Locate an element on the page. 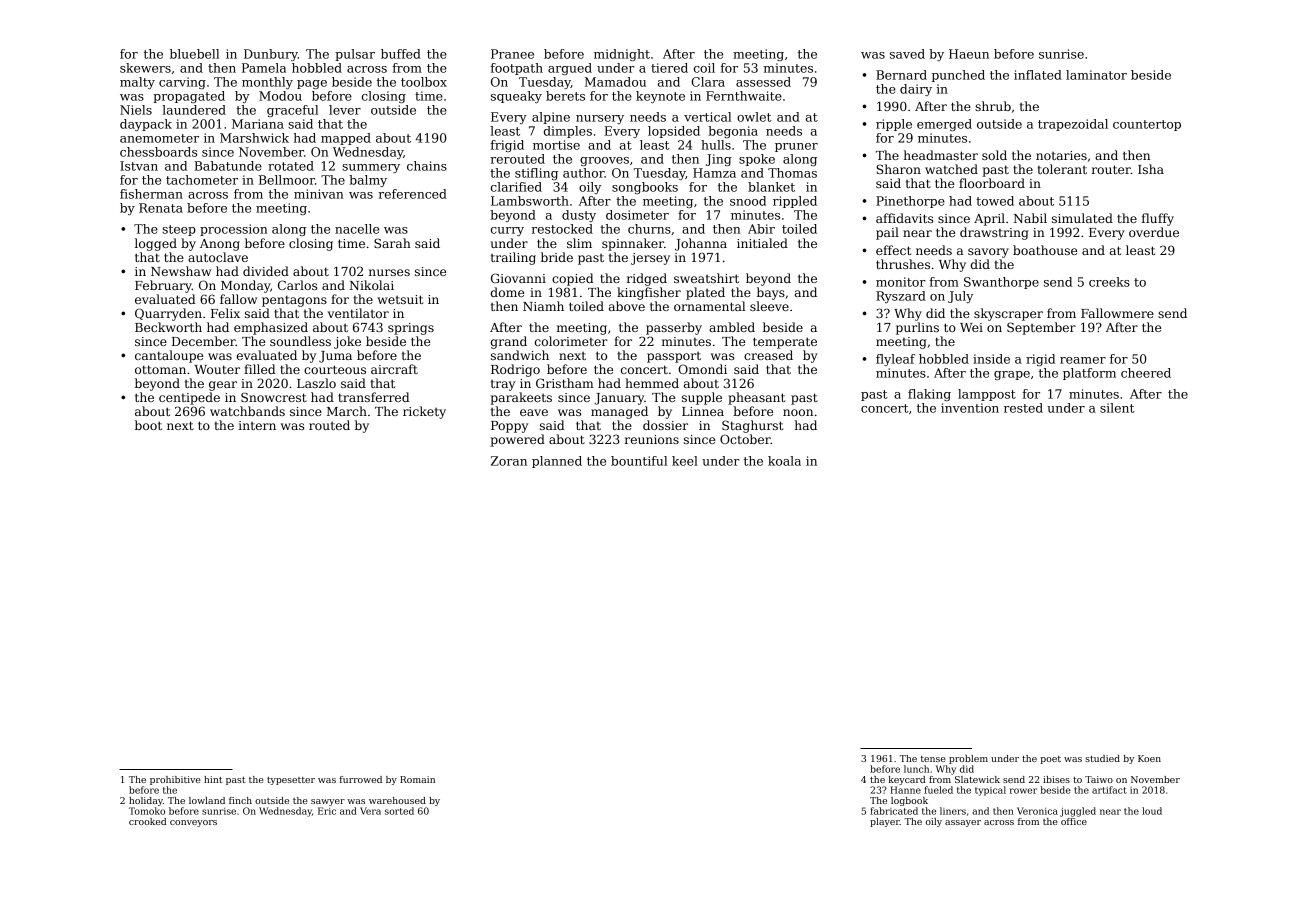 The height and width of the document is (924, 1308). Romain is located at coordinates (417, 779).
